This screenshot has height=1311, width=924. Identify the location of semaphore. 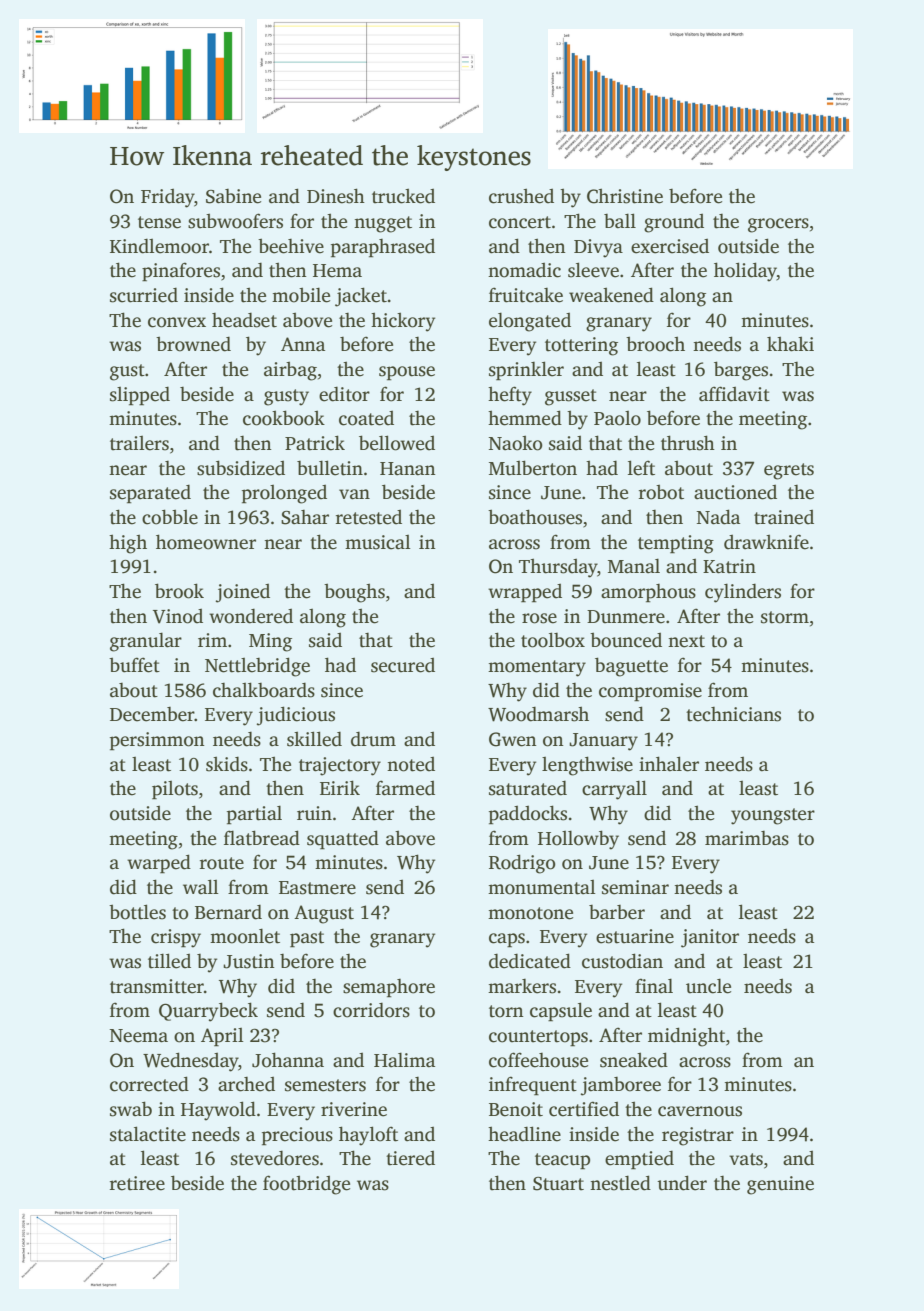
(389, 988).
